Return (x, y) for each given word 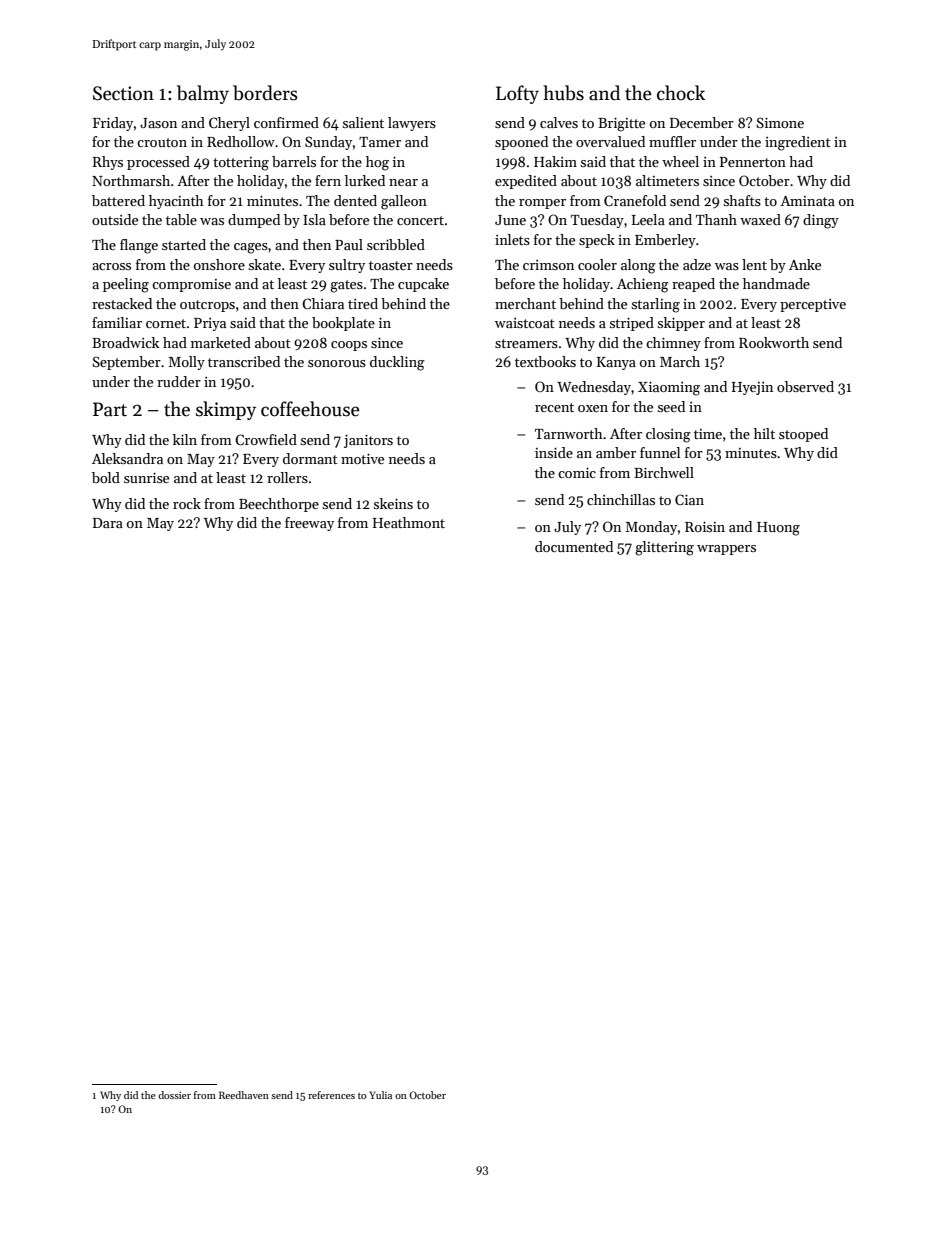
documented (574, 546)
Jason (158, 123)
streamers (526, 343)
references (331, 1095)
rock (187, 503)
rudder (179, 381)
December (702, 122)
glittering (664, 548)
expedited (526, 182)
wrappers (726, 550)
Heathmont (409, 522)
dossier (174, 1095)
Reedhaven (244, 1095)
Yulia (380, 1095)
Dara (108, 523)
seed (671, 406)
